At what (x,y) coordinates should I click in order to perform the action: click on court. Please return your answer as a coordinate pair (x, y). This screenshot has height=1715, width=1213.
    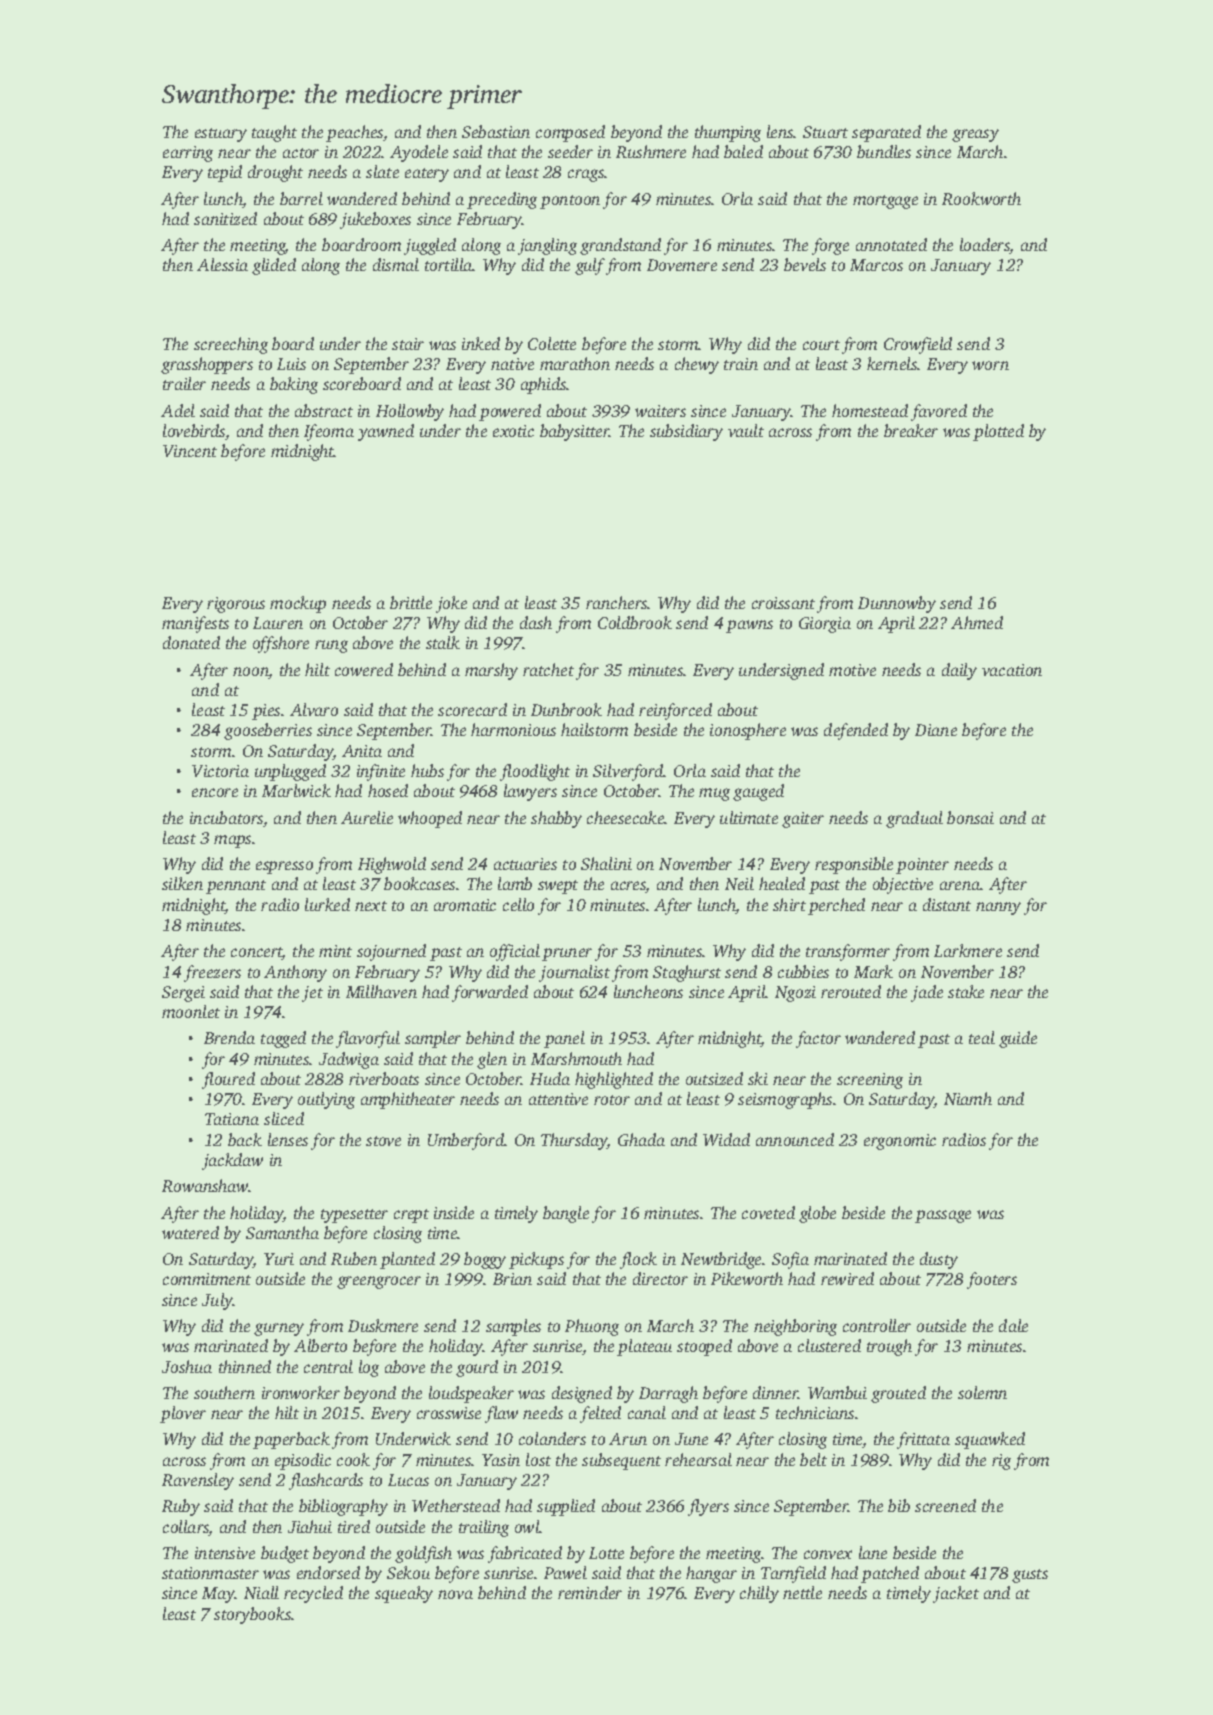
    Looking at the image, I should click on (821, 345).
